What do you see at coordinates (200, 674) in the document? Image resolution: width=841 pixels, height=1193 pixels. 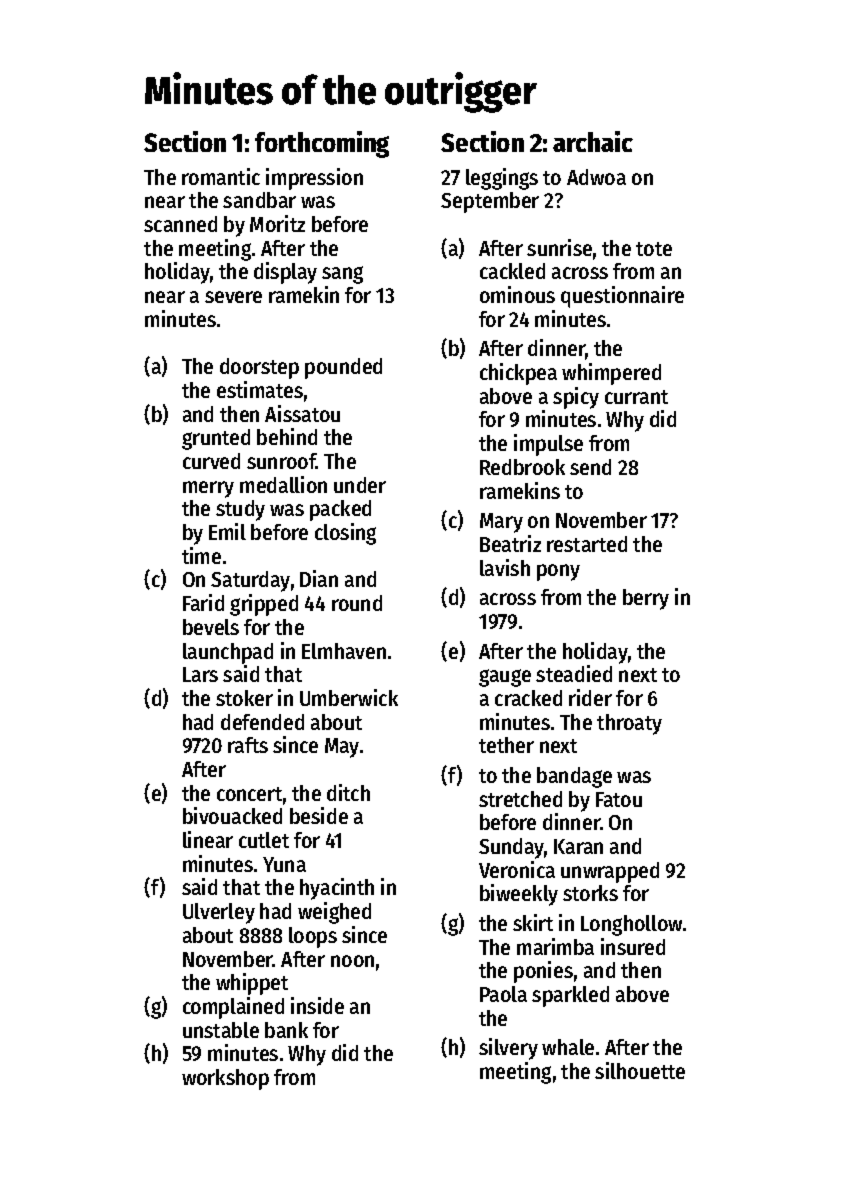 I see `Lars` at bounding box center [200, 674].
